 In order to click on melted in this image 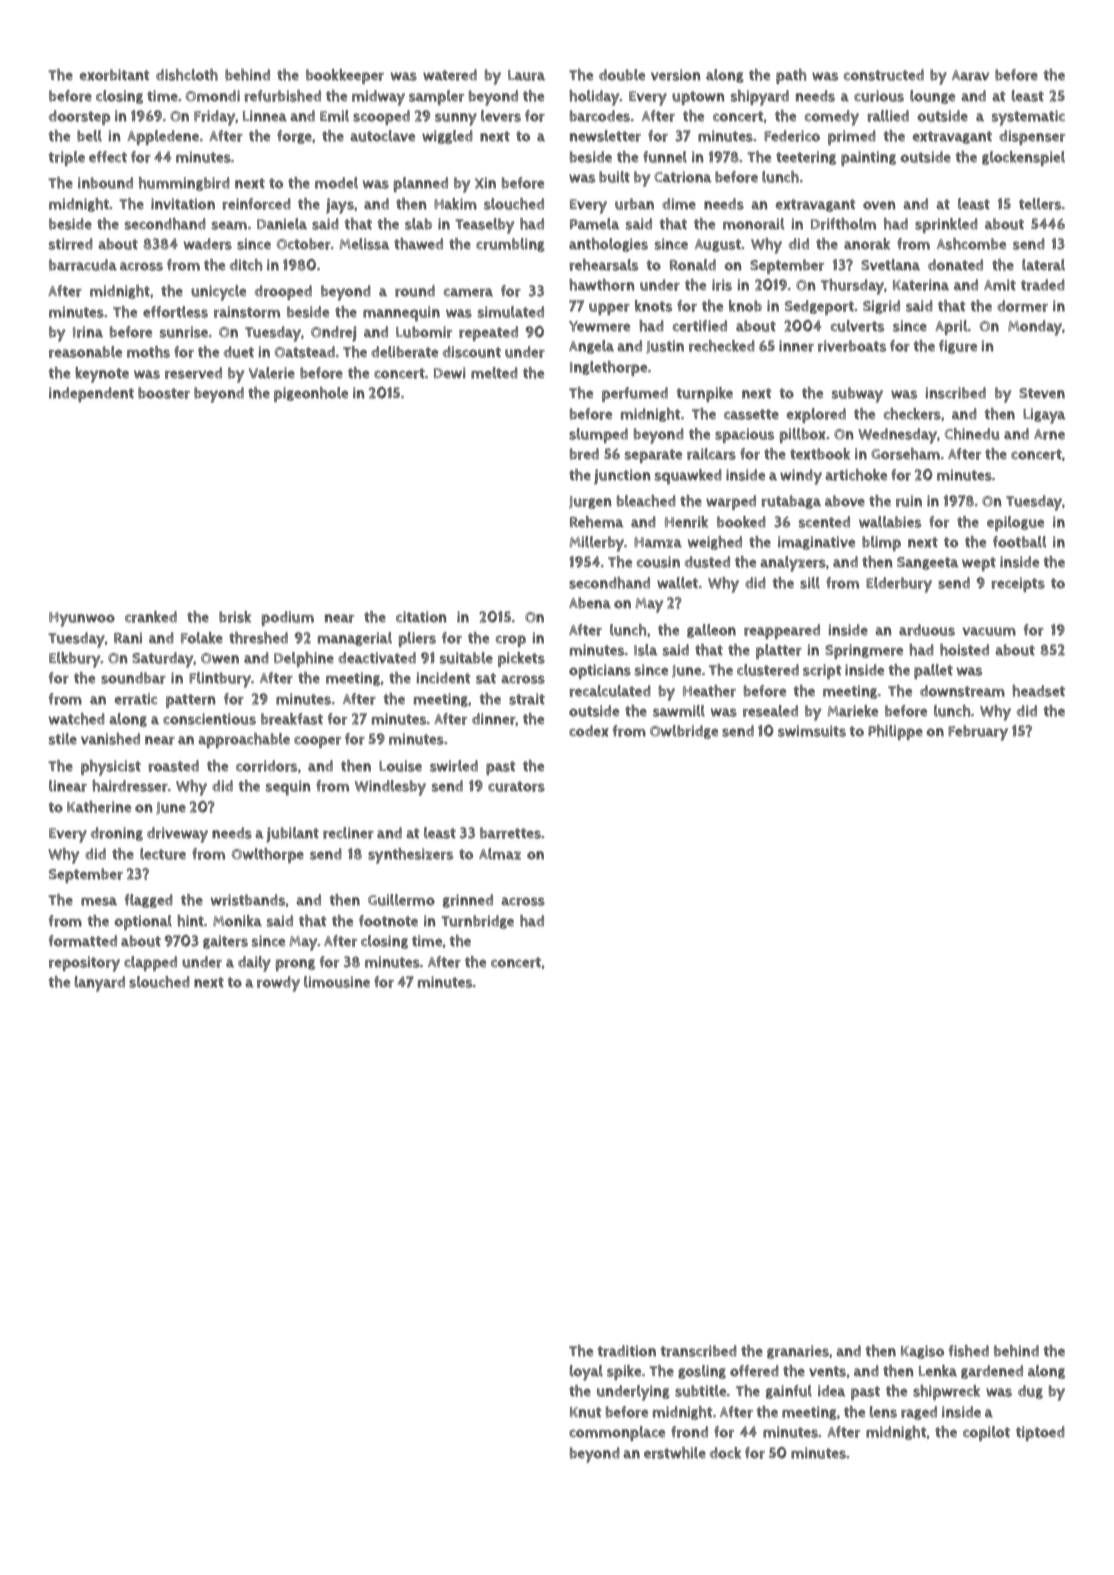, I will do `click(494, 373)`.
